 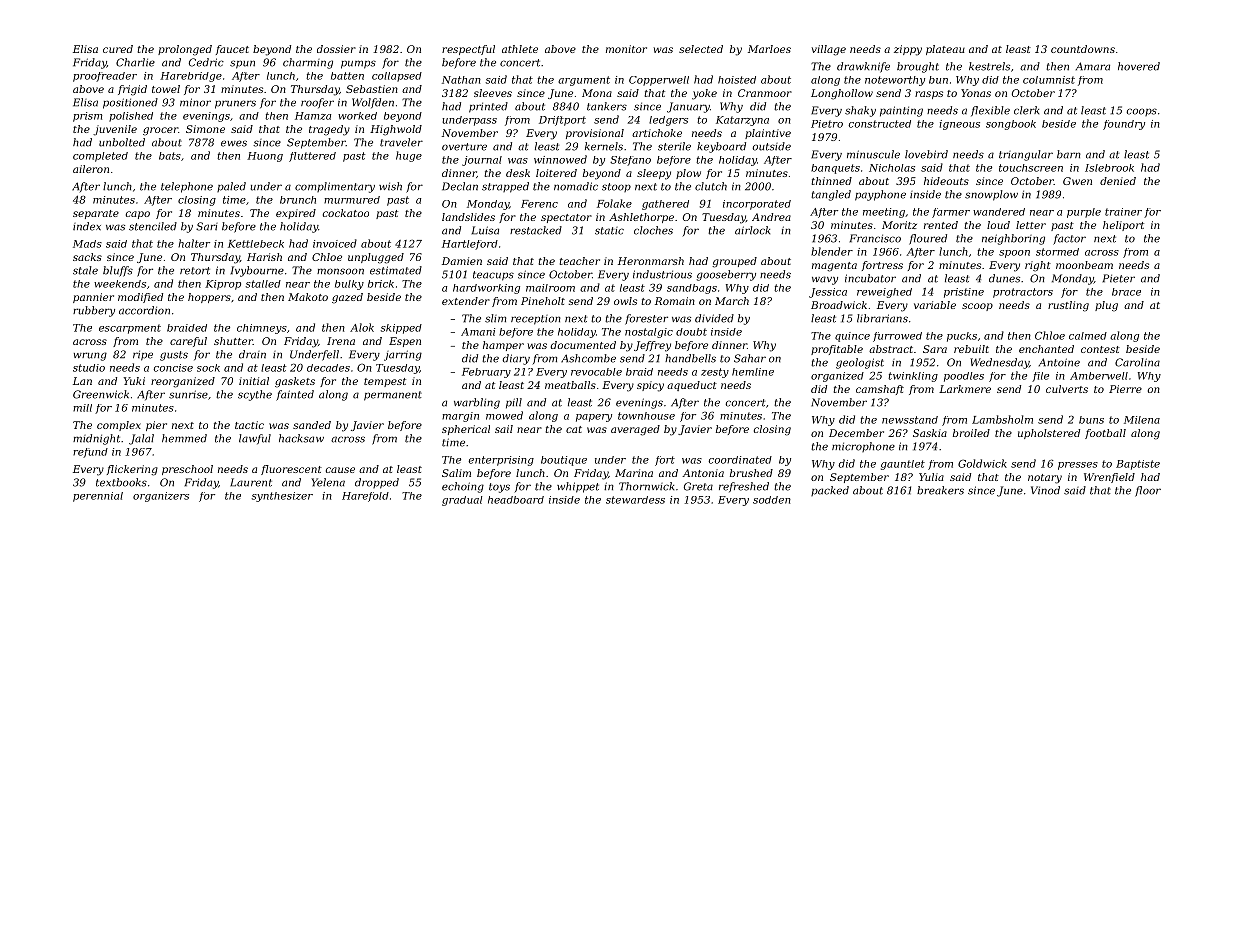 I want to click on coops, so click(x=1141, y=112).
